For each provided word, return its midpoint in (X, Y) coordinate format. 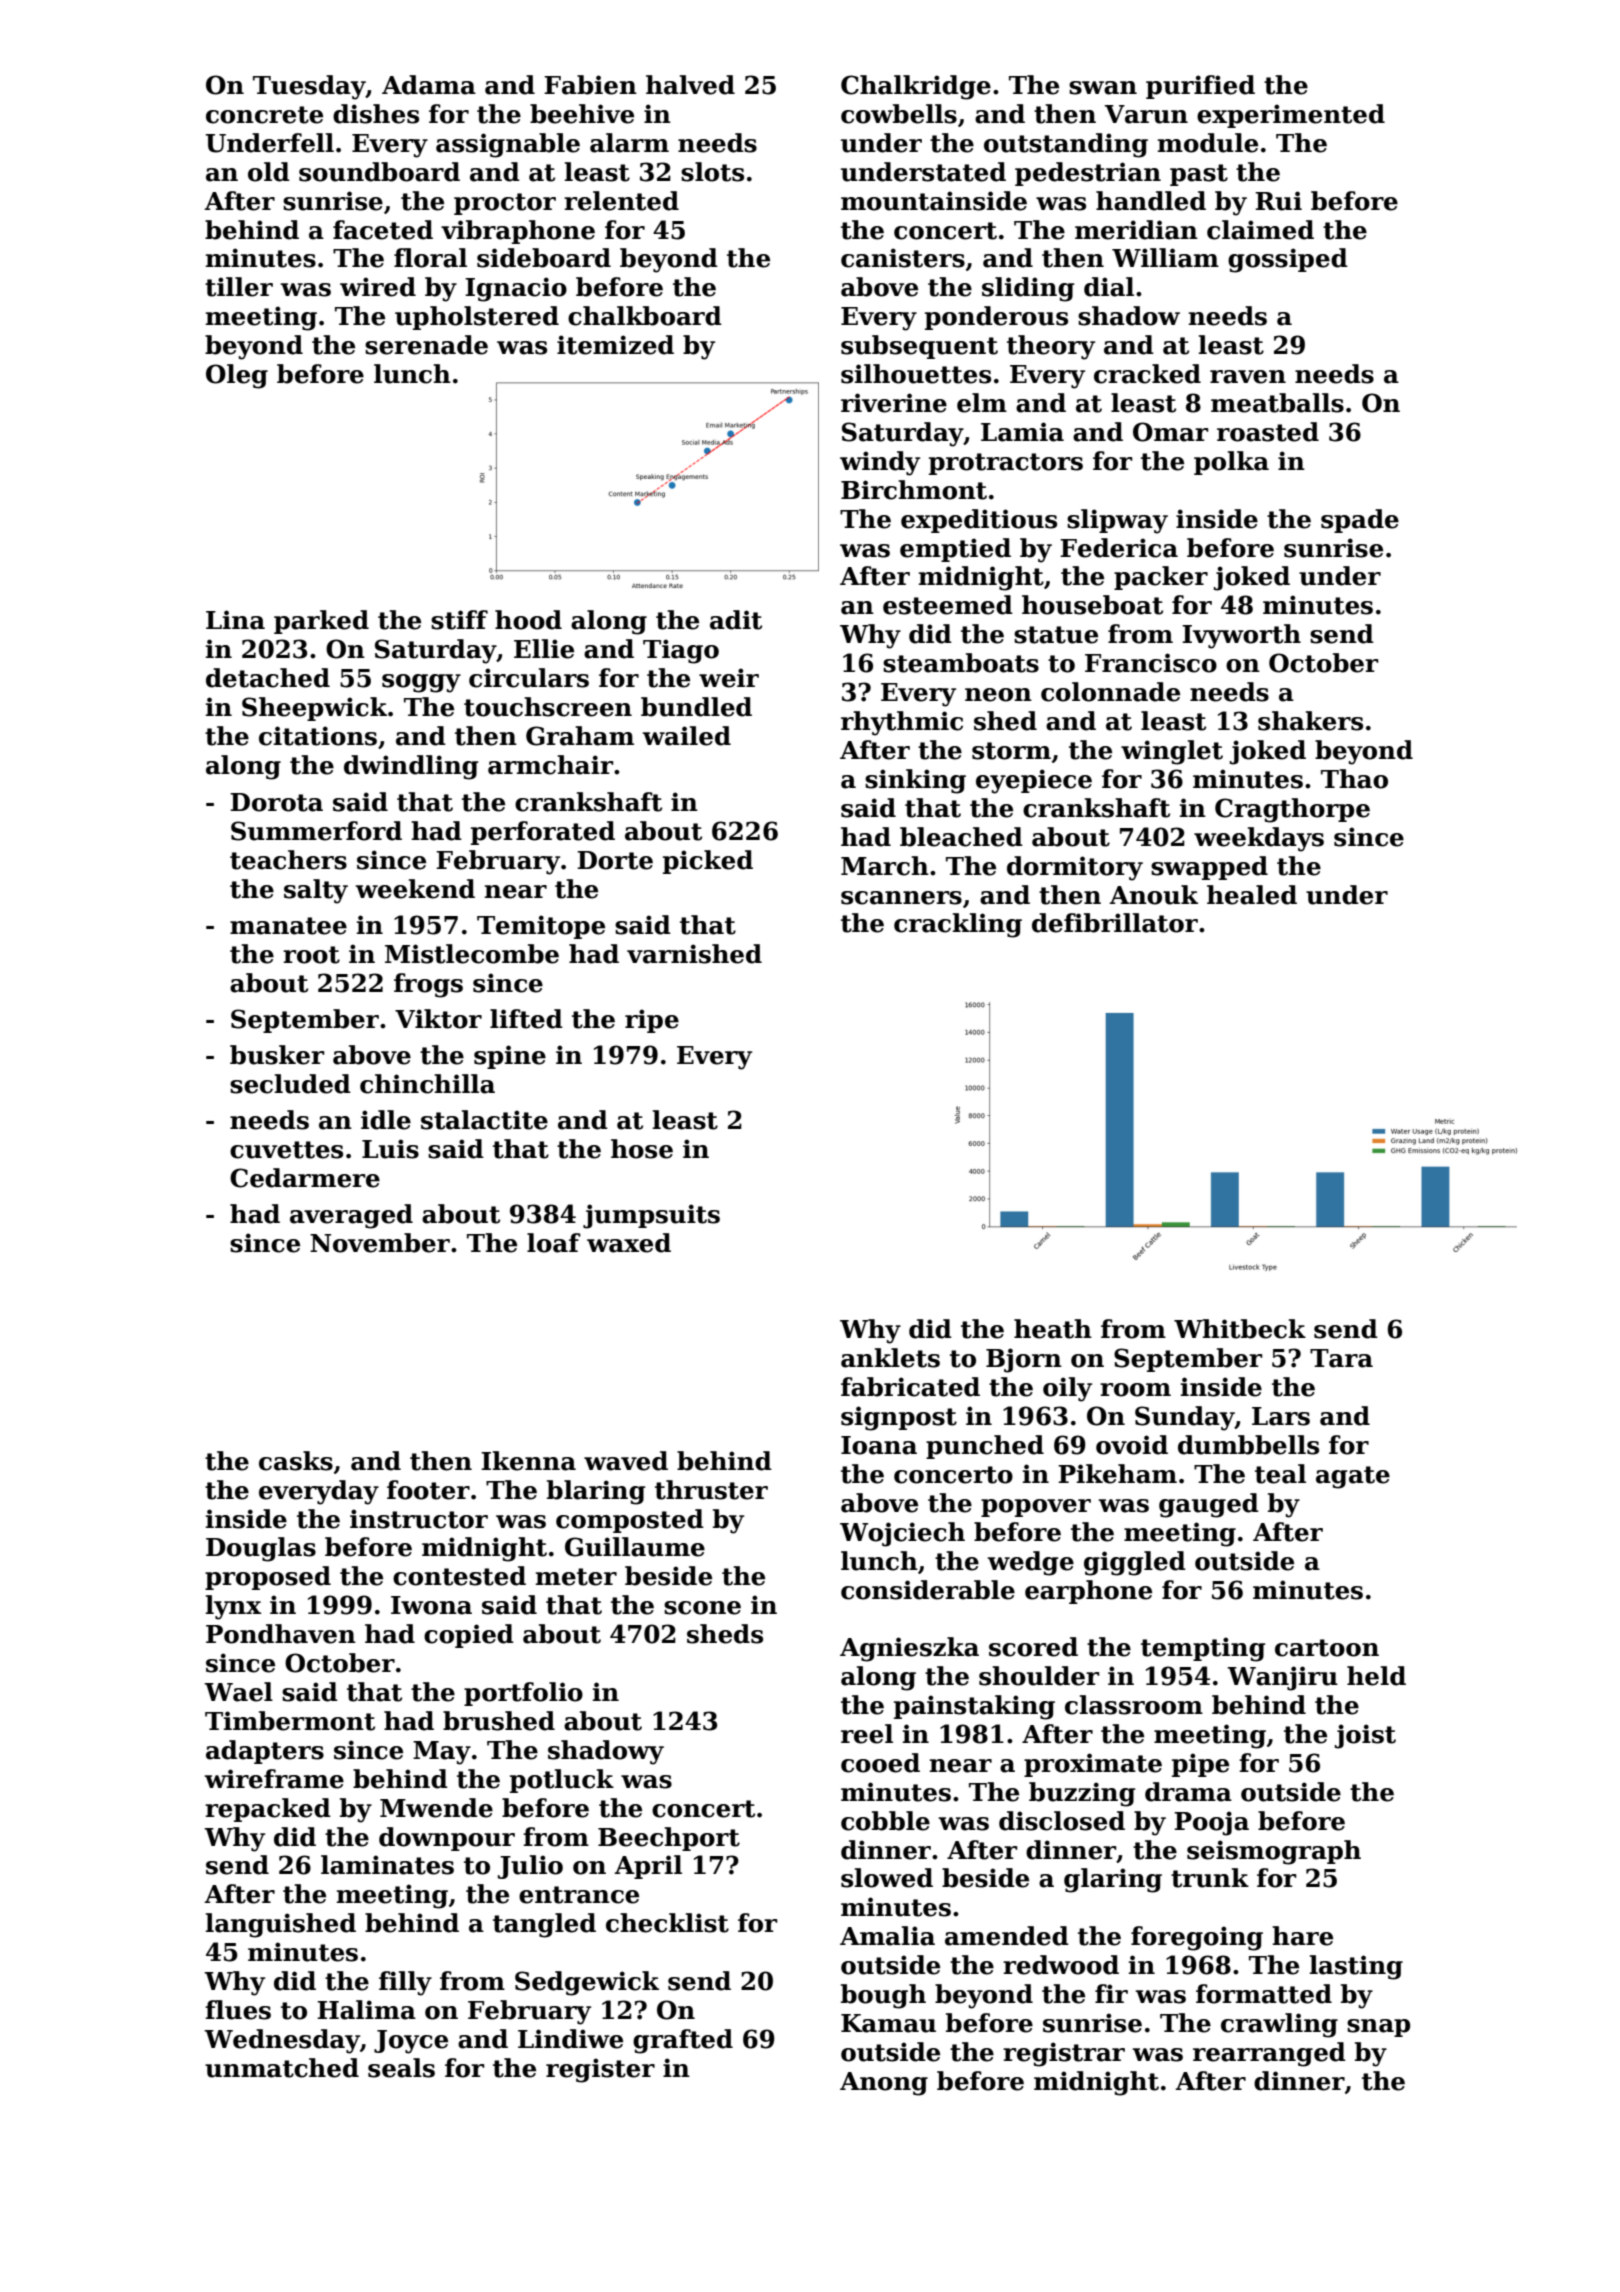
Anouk (1153, 895)
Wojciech (902, 1534)
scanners (901, 898)
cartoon (1327, 1648)
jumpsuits (651, 1216)
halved (690, 85)
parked (321, 622)
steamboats (961, 663)
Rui (1278, 201)
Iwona (431, 1605)
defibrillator (1115, 923)
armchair (551, 765)
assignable (508, 145)
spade (1360, 521)
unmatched (282, 2068)
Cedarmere (305, 1178)
